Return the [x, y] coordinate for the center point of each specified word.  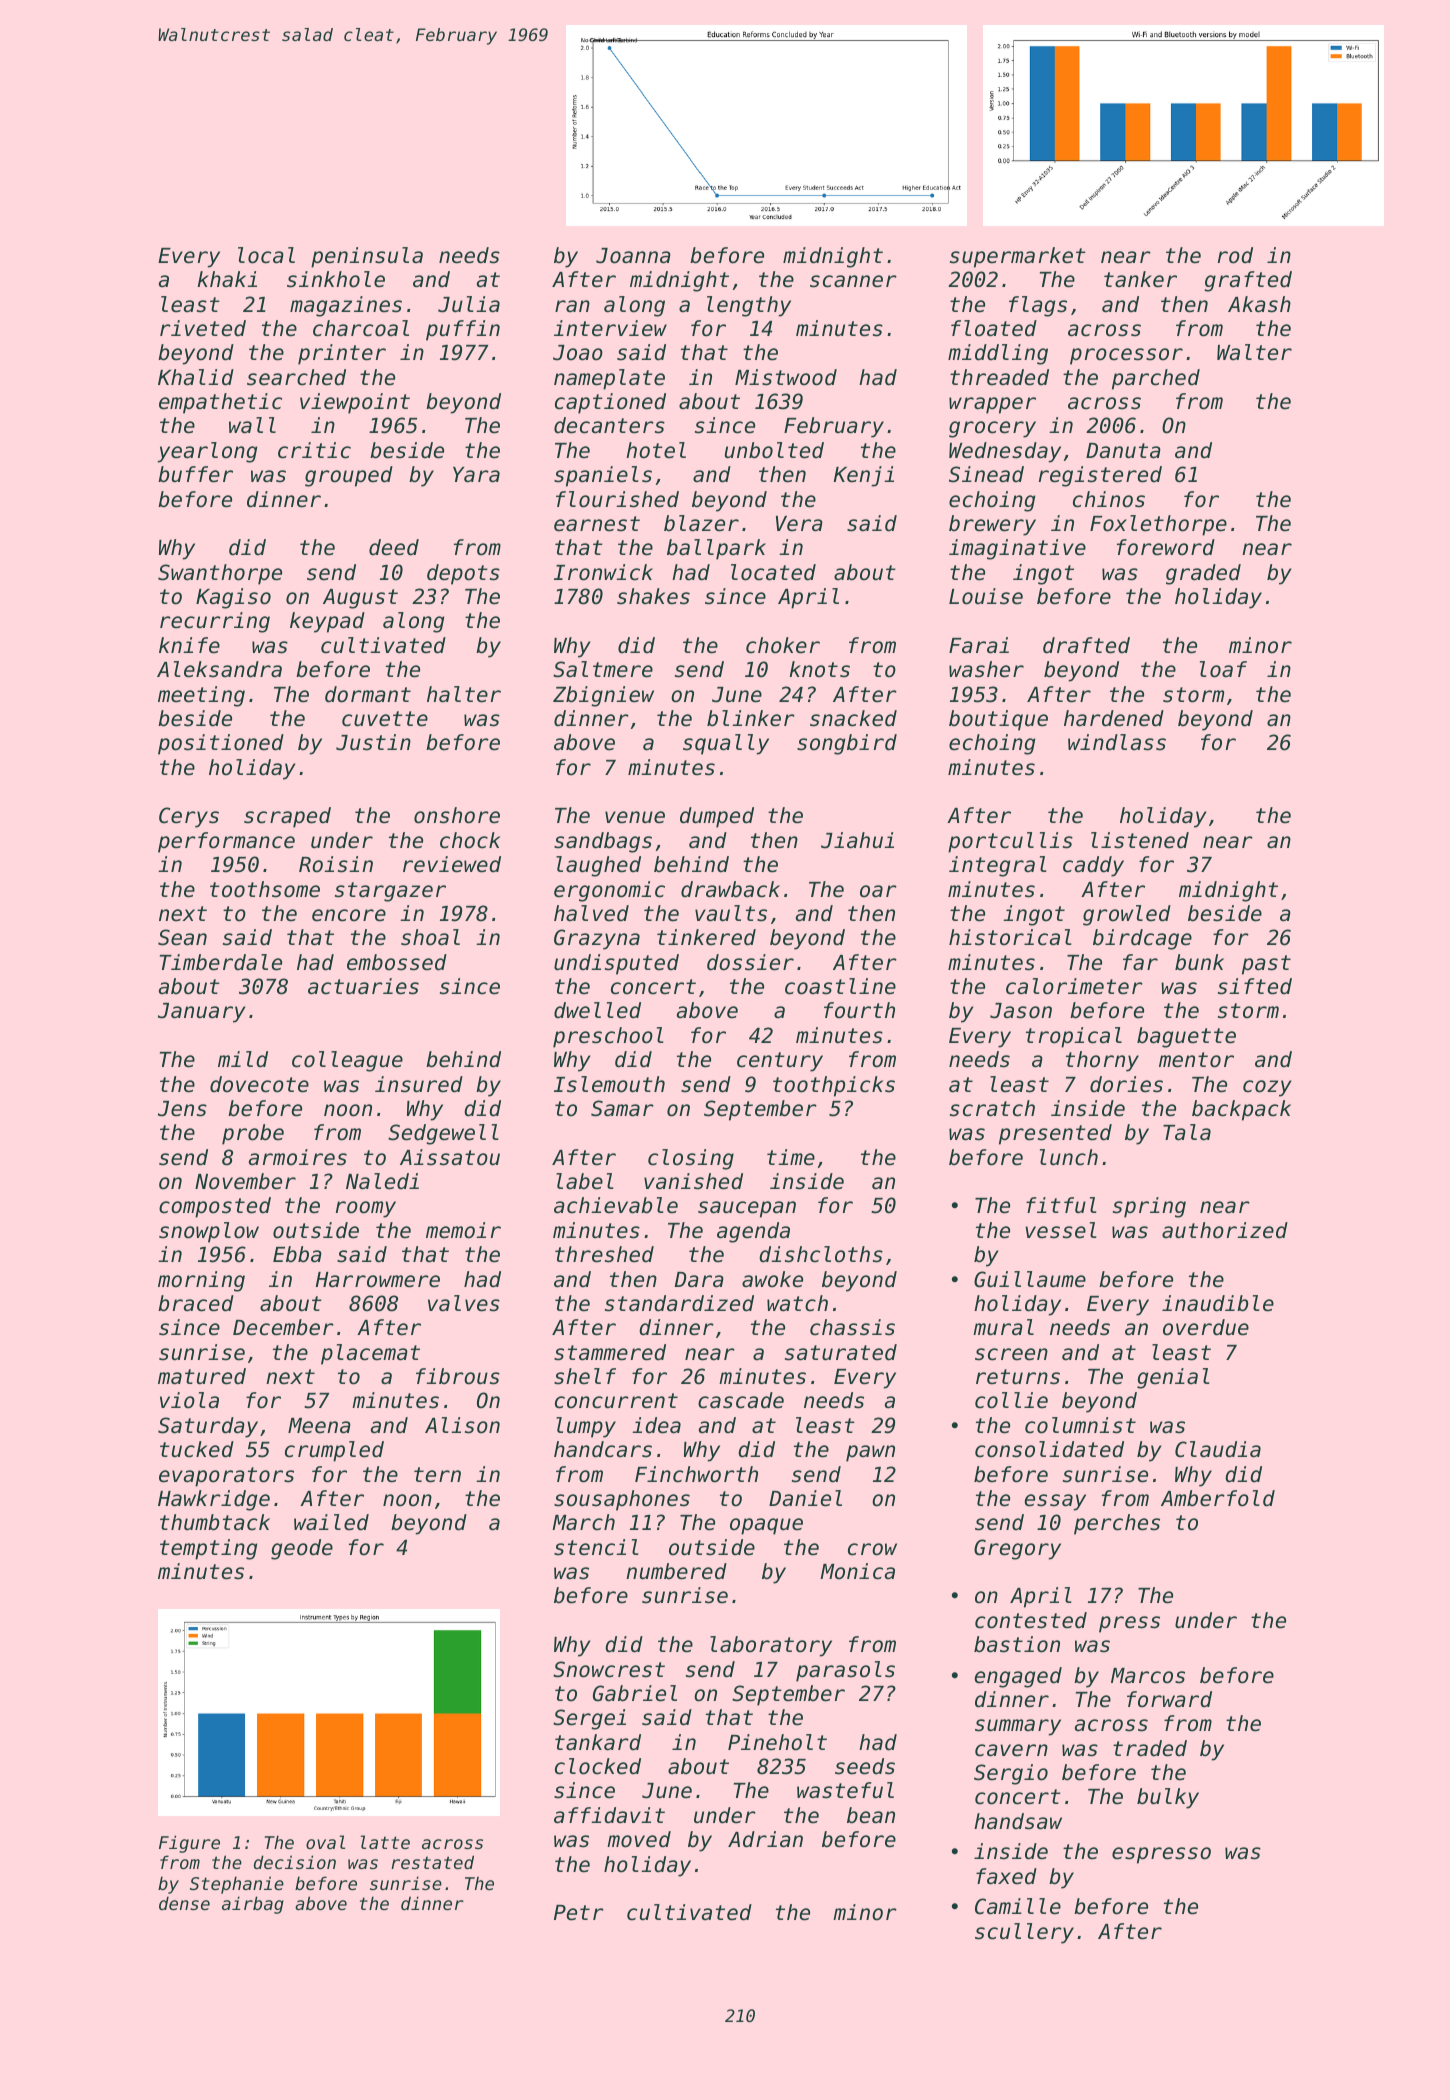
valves [464, 1303]
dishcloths [821, 1254]
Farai [979, 645]
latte [385, 1842]
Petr [579, 1913]
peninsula [367, 257]
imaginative [1017, 549]
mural [1003, 1327]
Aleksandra [219, 669]
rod [1235, 255]
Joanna [633, 256]
